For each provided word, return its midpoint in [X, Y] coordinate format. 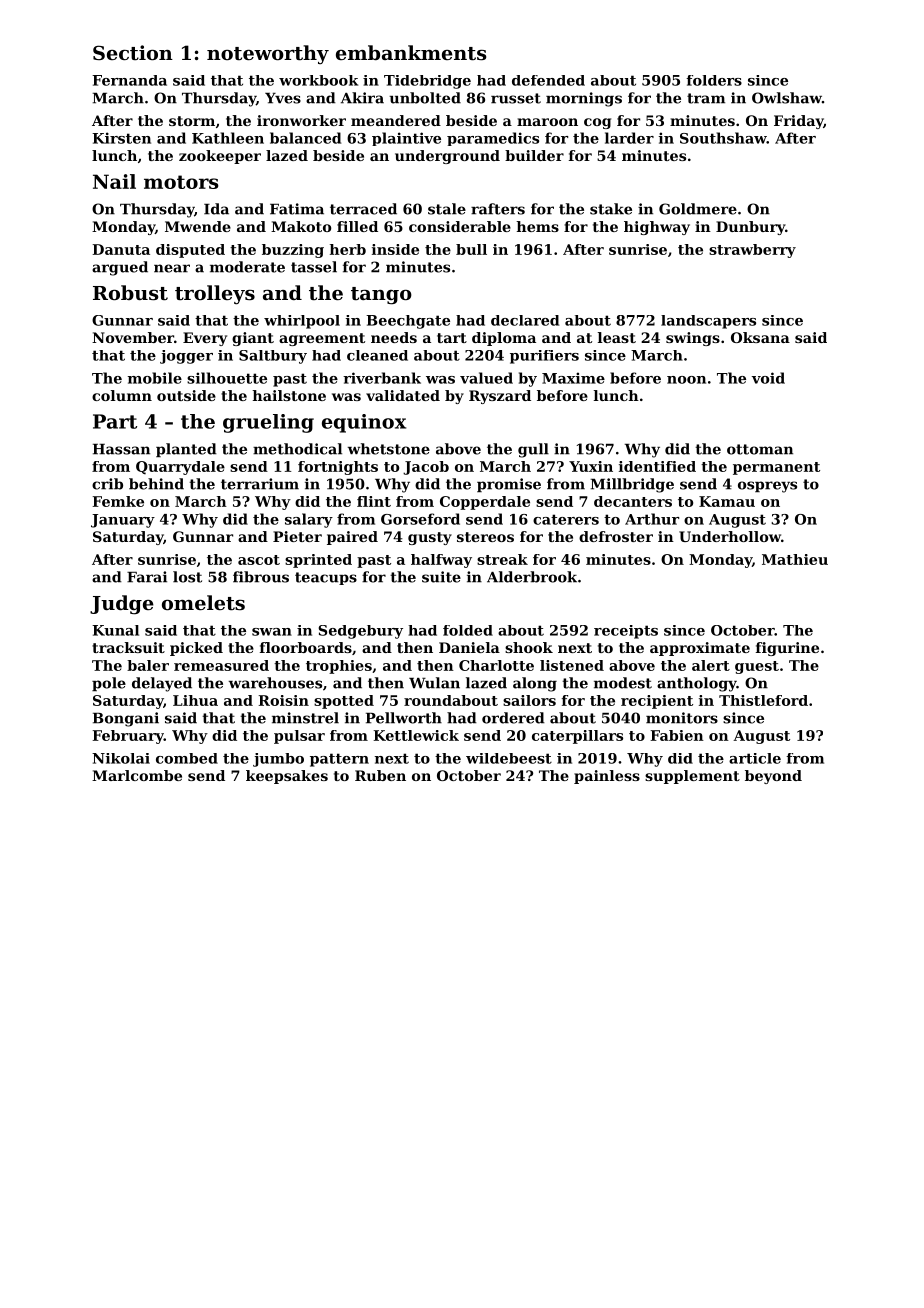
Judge [122, 605]
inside [395, 249]
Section [133, 53]
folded [468, 630]
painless [607, 777]
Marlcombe [137, 775]
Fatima [297, 209]
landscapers [708, 322]
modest [623, 683]
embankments [411, 53]
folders [714, 80]
